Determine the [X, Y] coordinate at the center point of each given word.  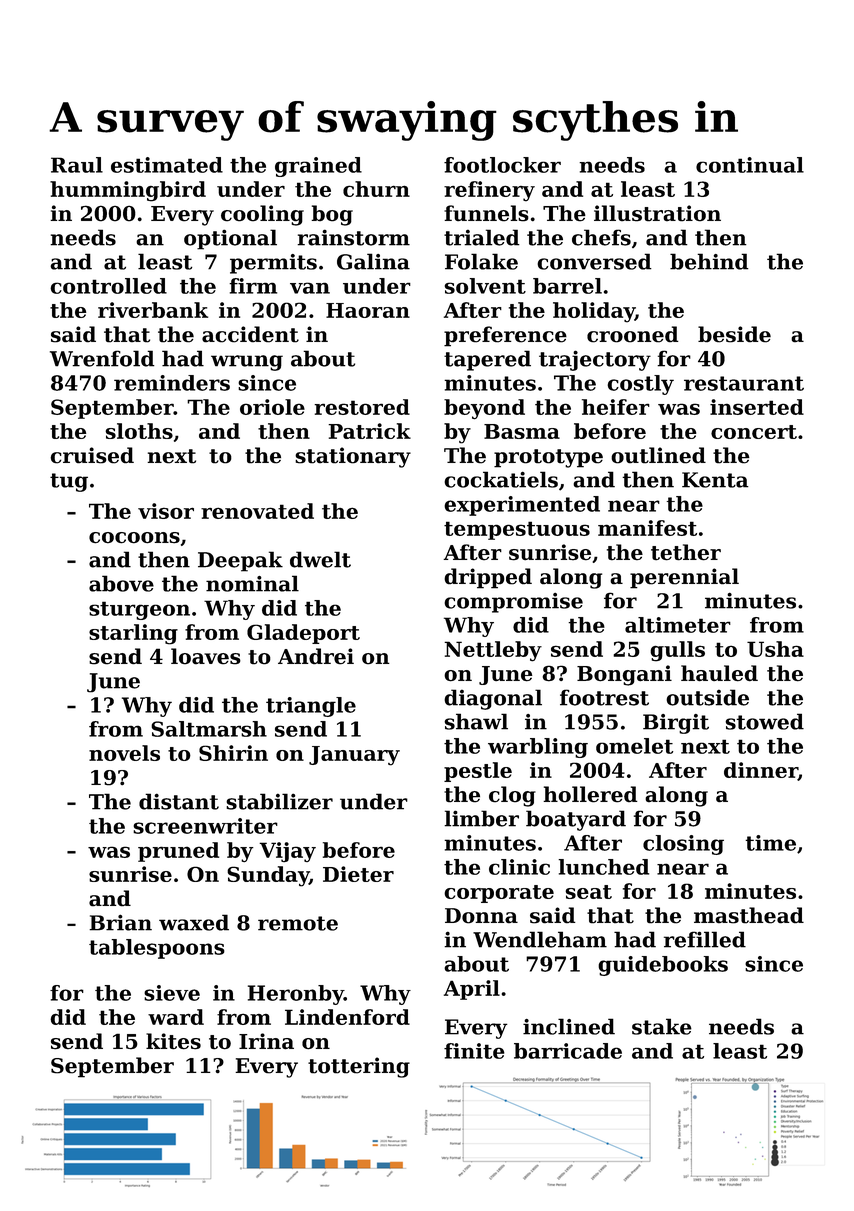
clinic [519, 867]
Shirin [233, 753]
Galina [373, 261]
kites [173, 1041]
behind [709, 261]
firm [253, 286]
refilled [705, 939]
